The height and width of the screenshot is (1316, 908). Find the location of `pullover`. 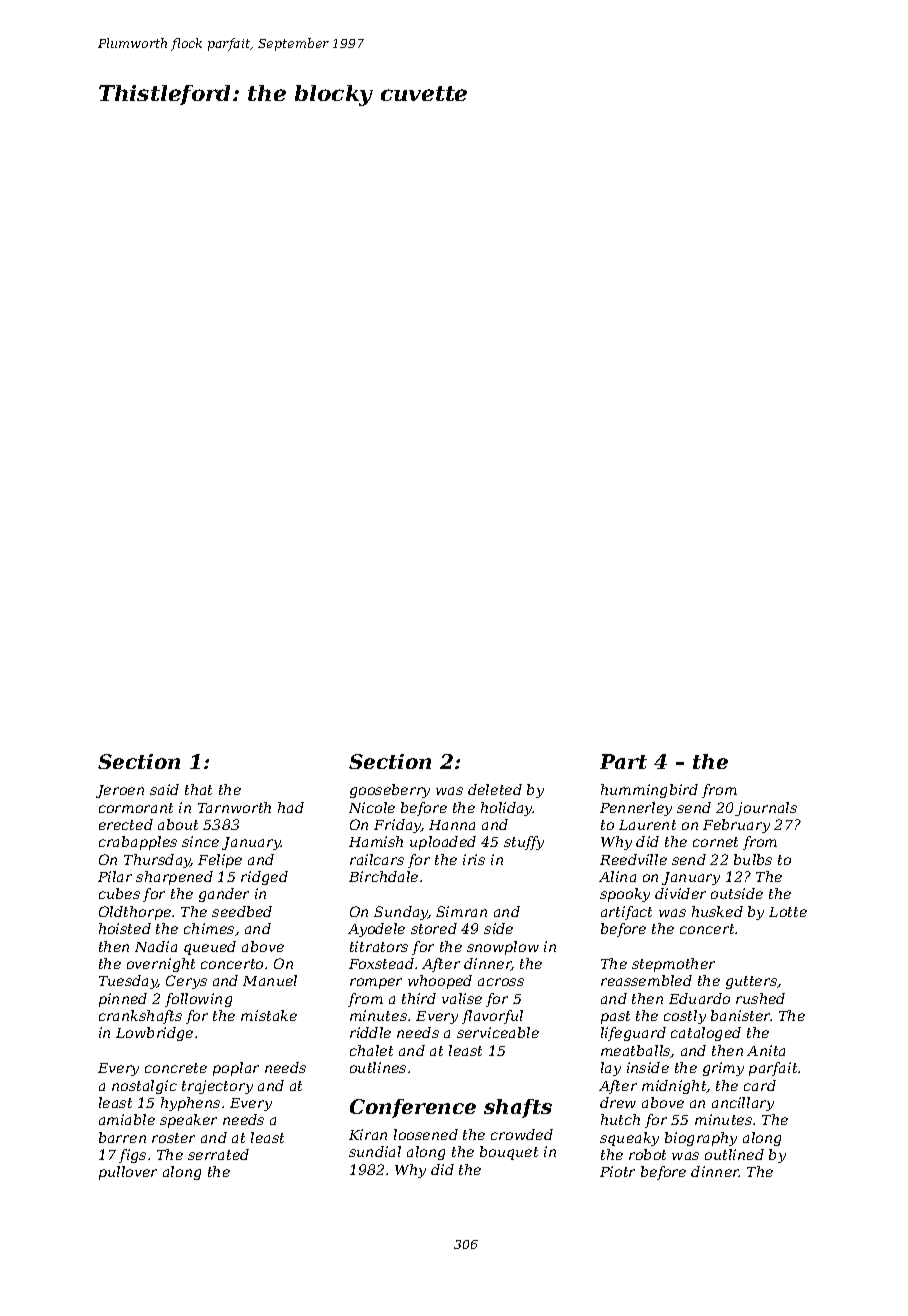

pullover is located at coordinates (128, 1173).
